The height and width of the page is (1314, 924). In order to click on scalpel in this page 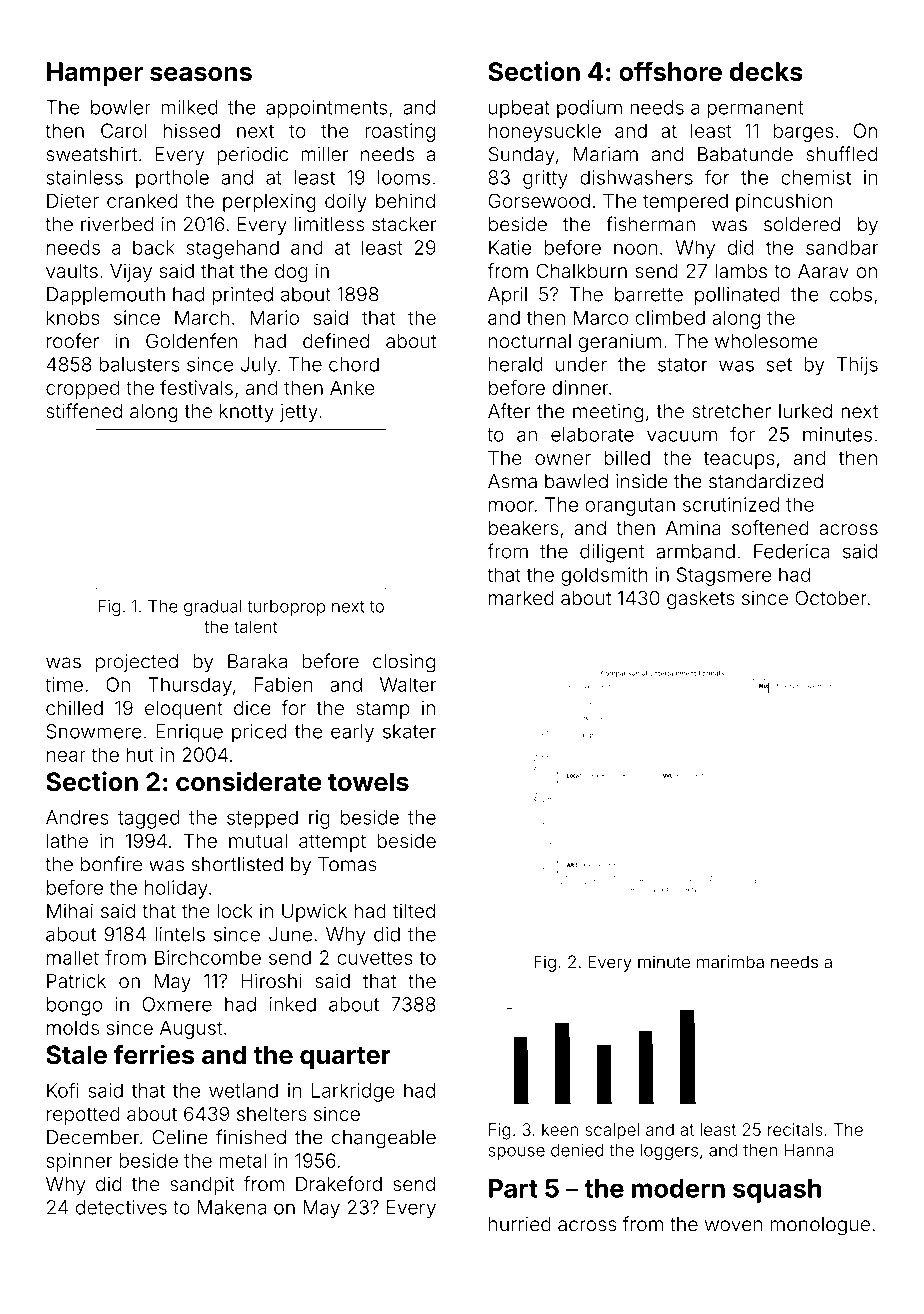, I will do `click(612, 1131)`.
